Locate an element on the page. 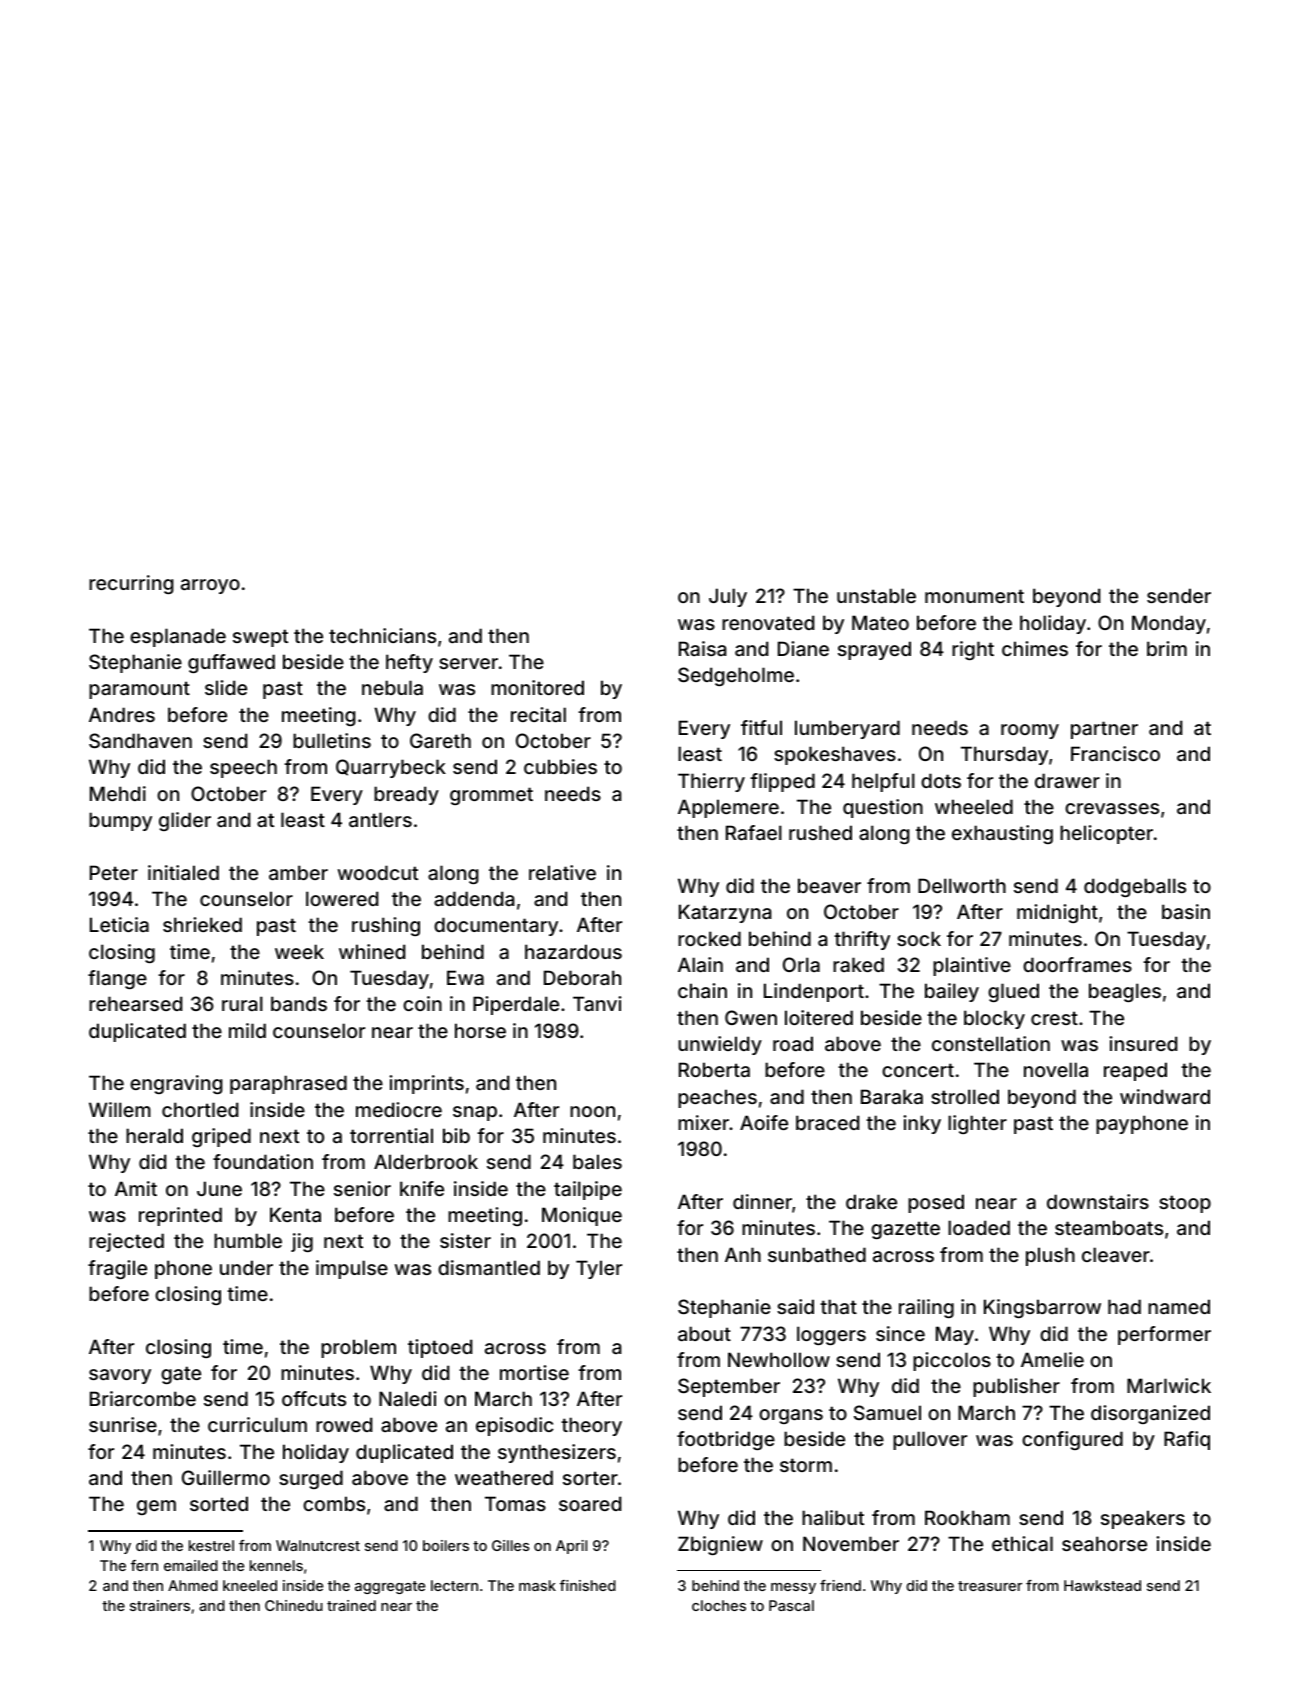 The width and height of the page is (1300, 1682). antlers is located at coordinates (380, 819).
